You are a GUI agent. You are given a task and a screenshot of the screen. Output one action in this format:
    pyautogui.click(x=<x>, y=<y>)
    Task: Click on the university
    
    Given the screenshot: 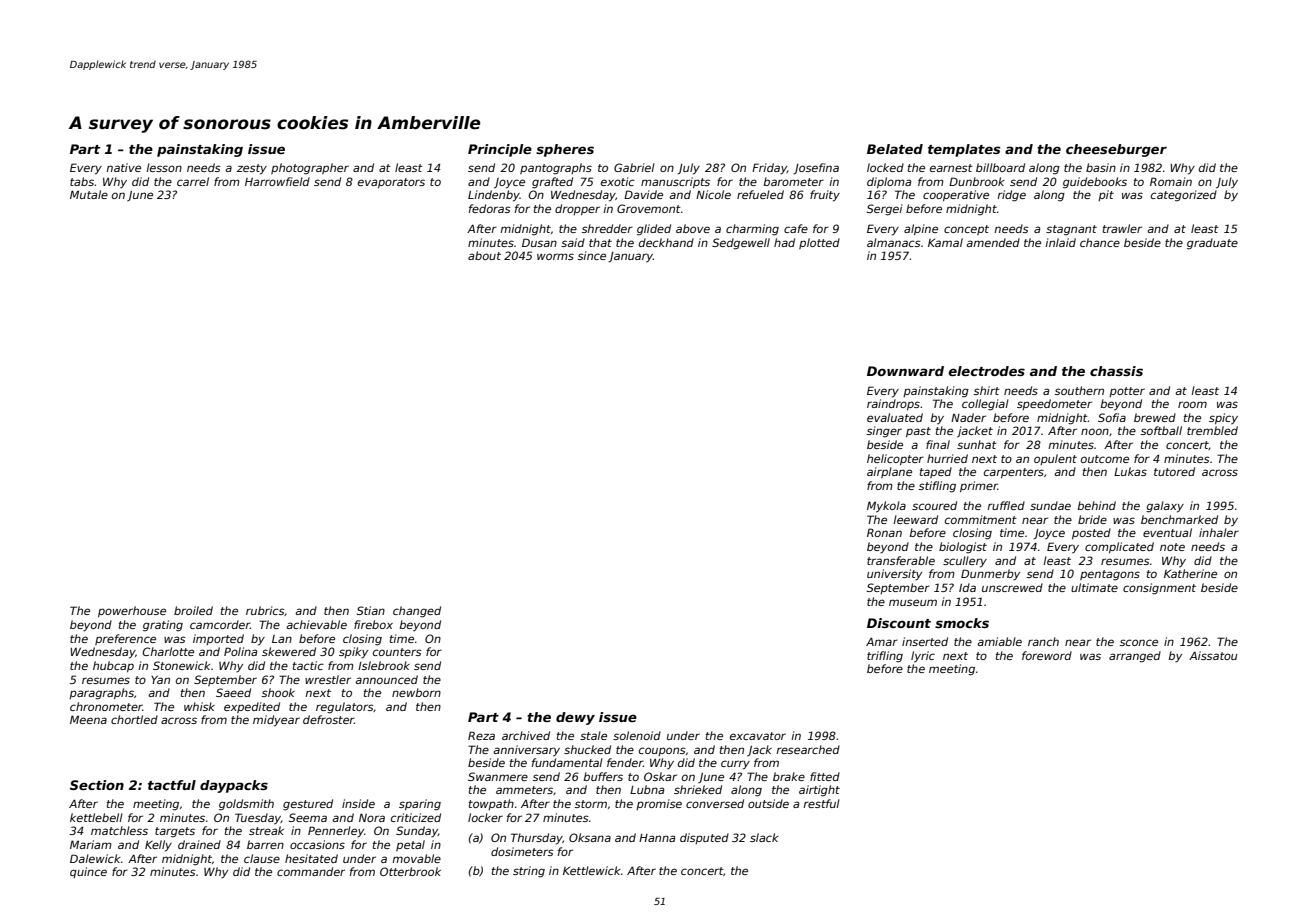 What is the action you would take?
    pyautogui.click(x=894, y=574)
